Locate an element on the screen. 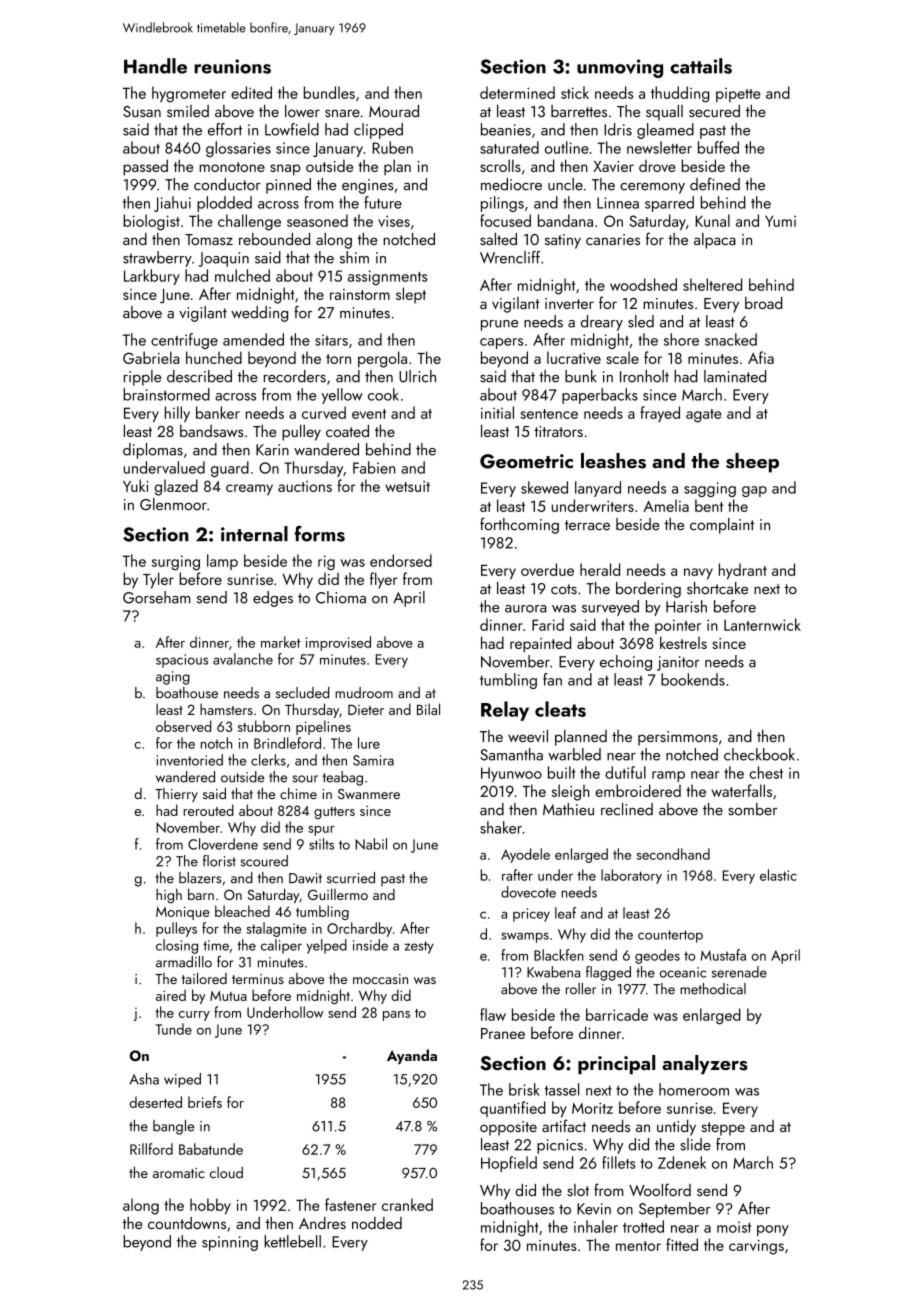 The image size is (924, 1314). fan is located at coordinates (552, 679).
